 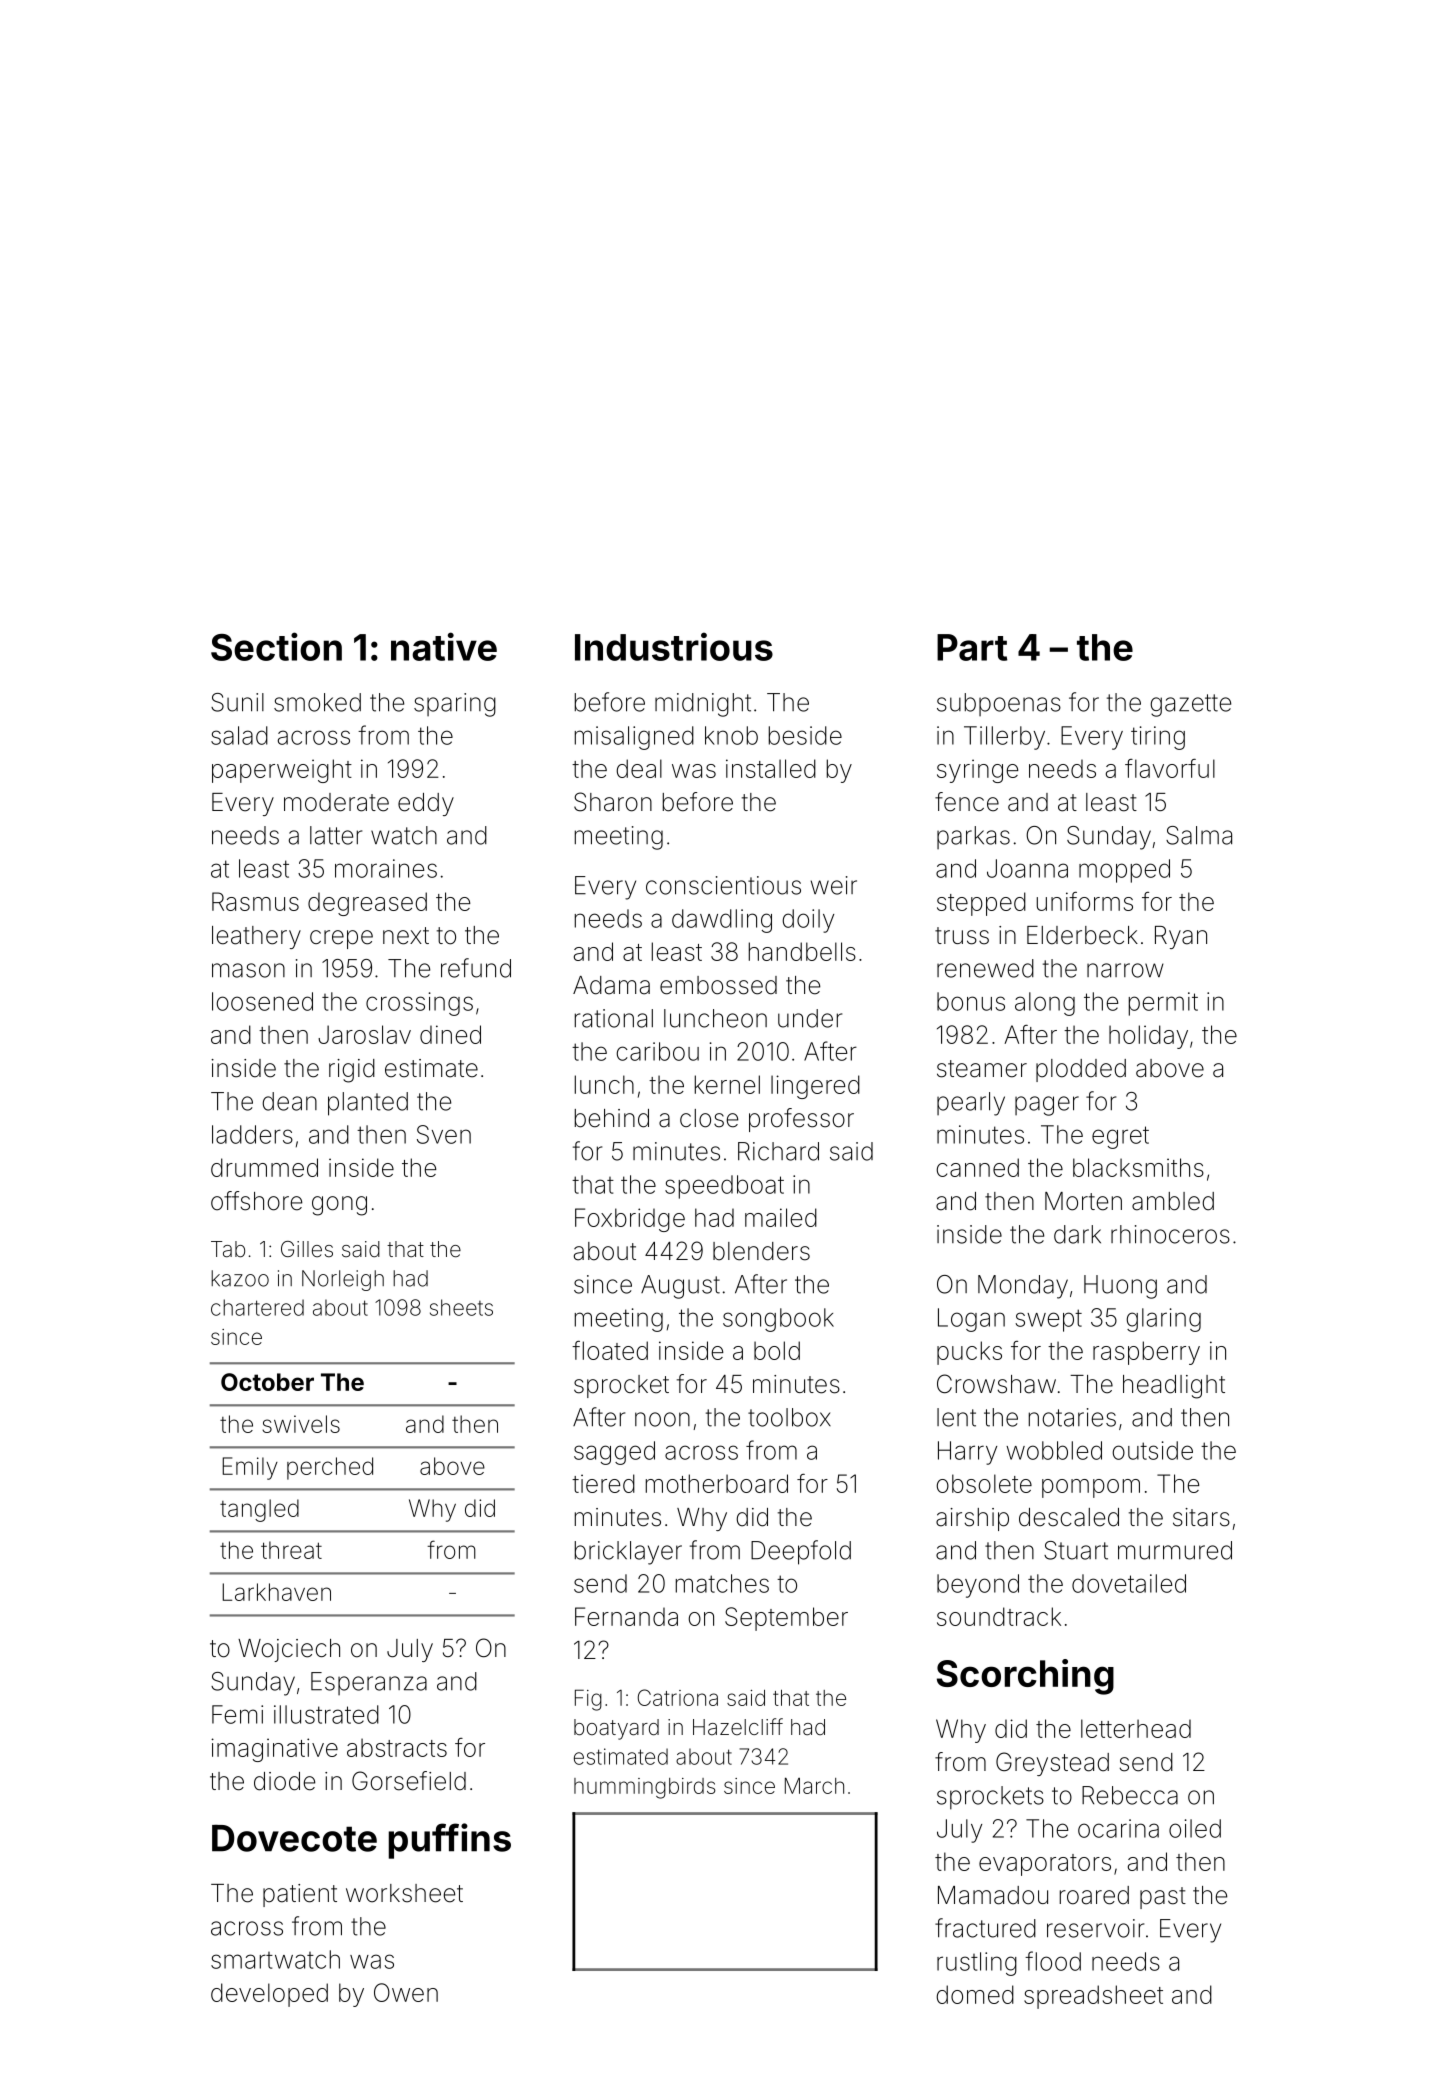 What do you see at coordinates (1045, 1865) in the screenshot?
I see `evaporators` at bounding box center [1045, 1865].
